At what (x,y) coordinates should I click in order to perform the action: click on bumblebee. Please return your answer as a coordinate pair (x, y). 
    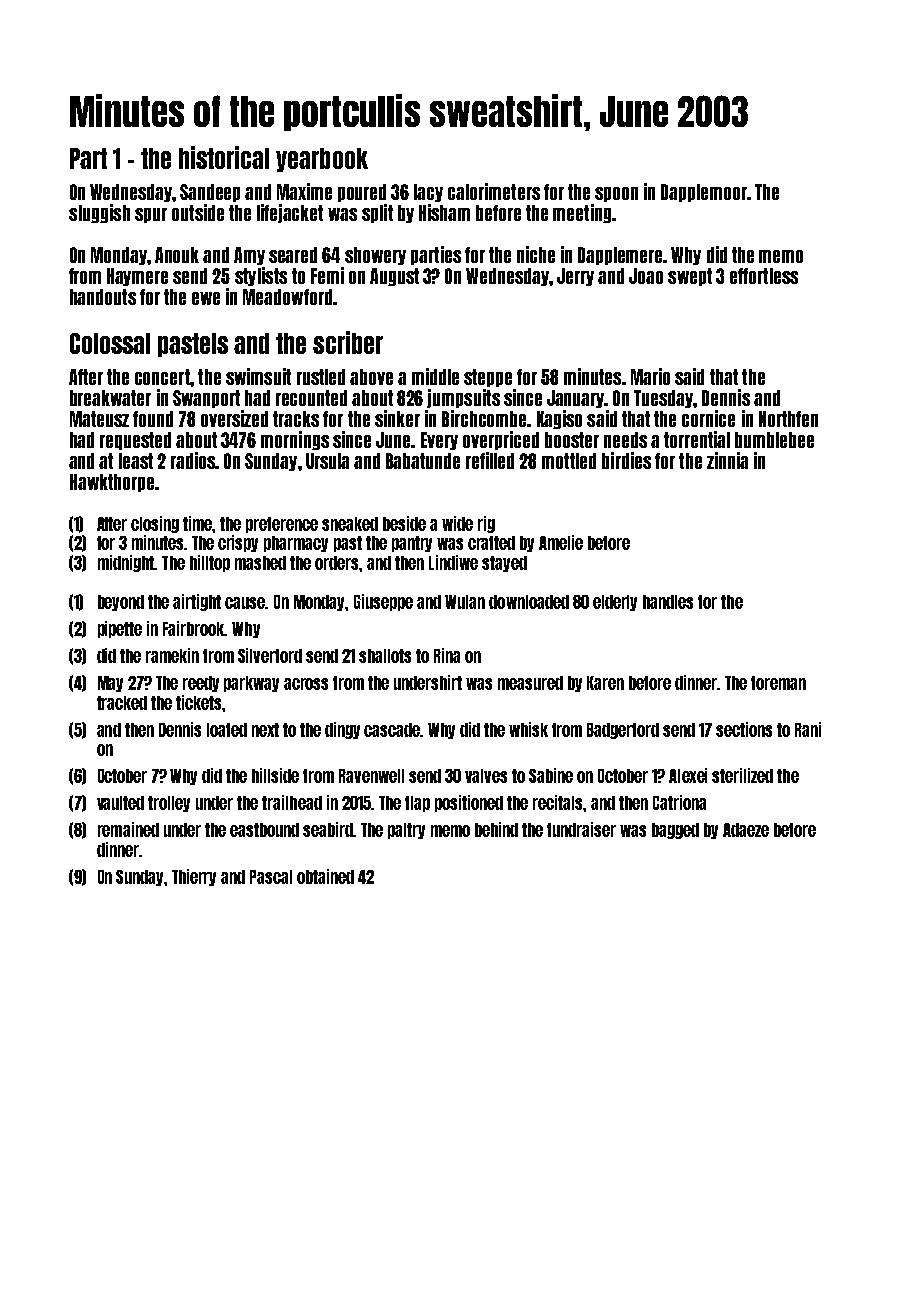
    Looking at the image, I should click on (774, 440).
